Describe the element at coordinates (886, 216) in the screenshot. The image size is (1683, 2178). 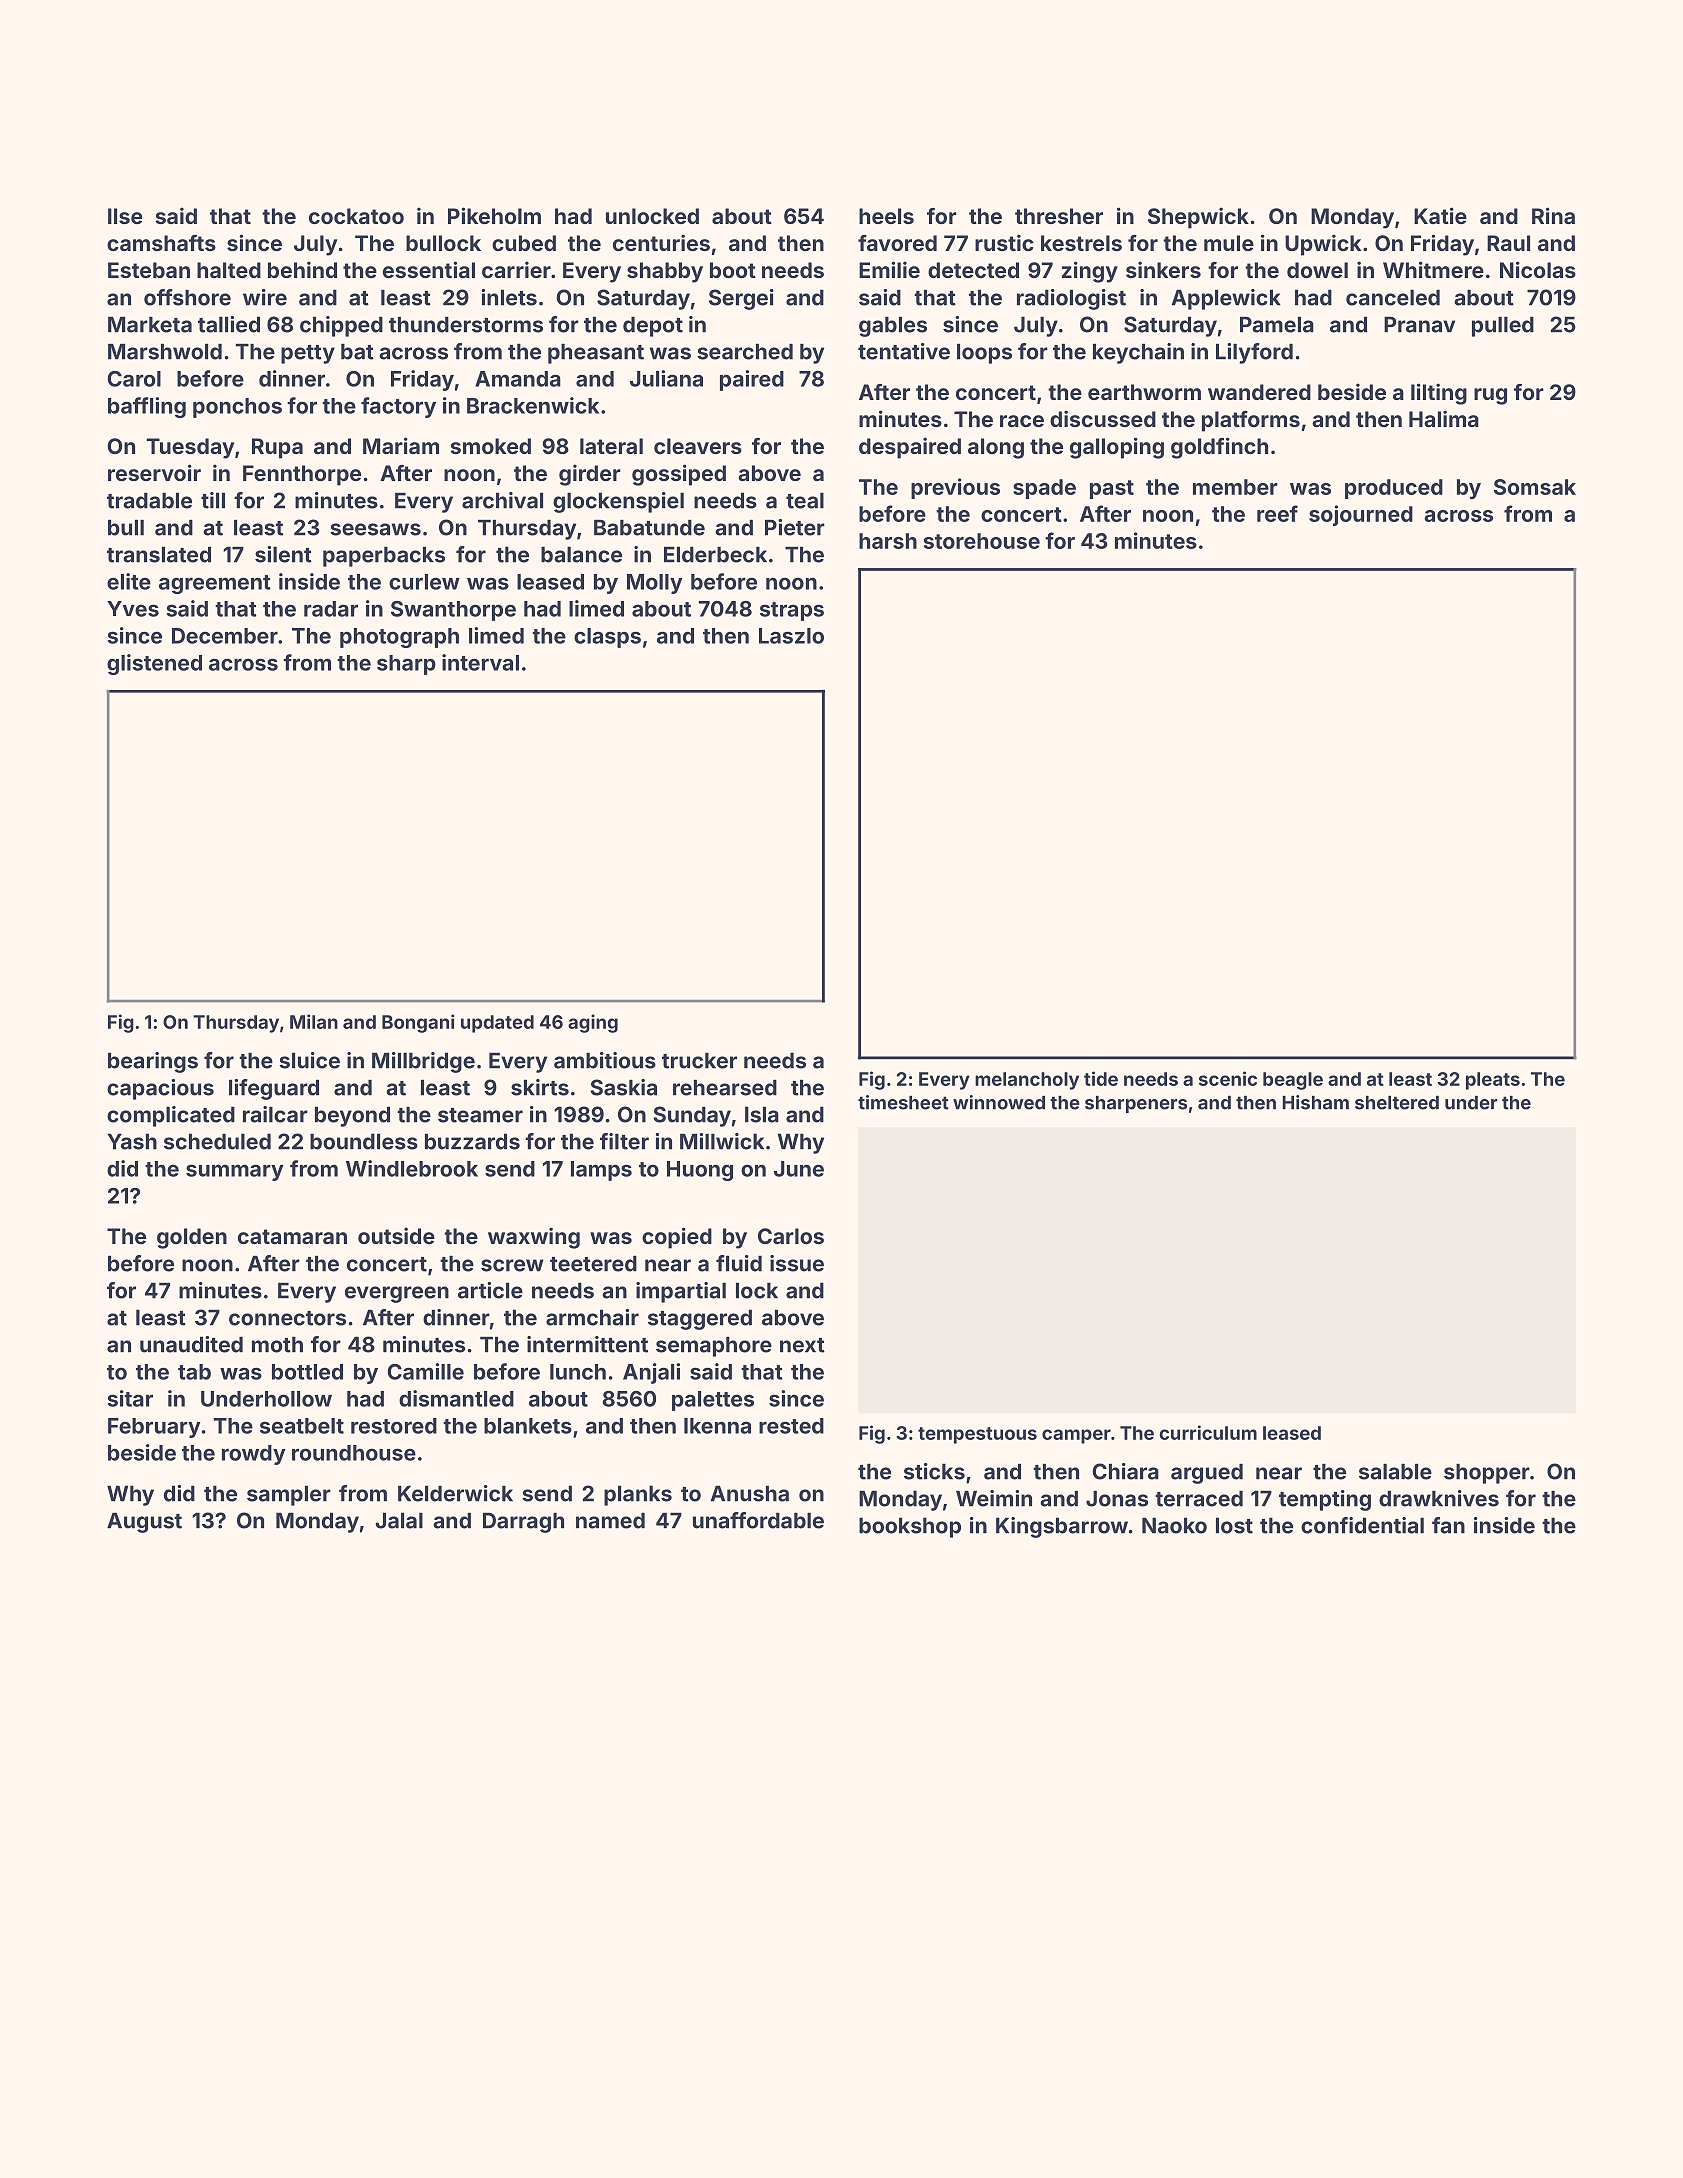
I see `heels` at that location.
